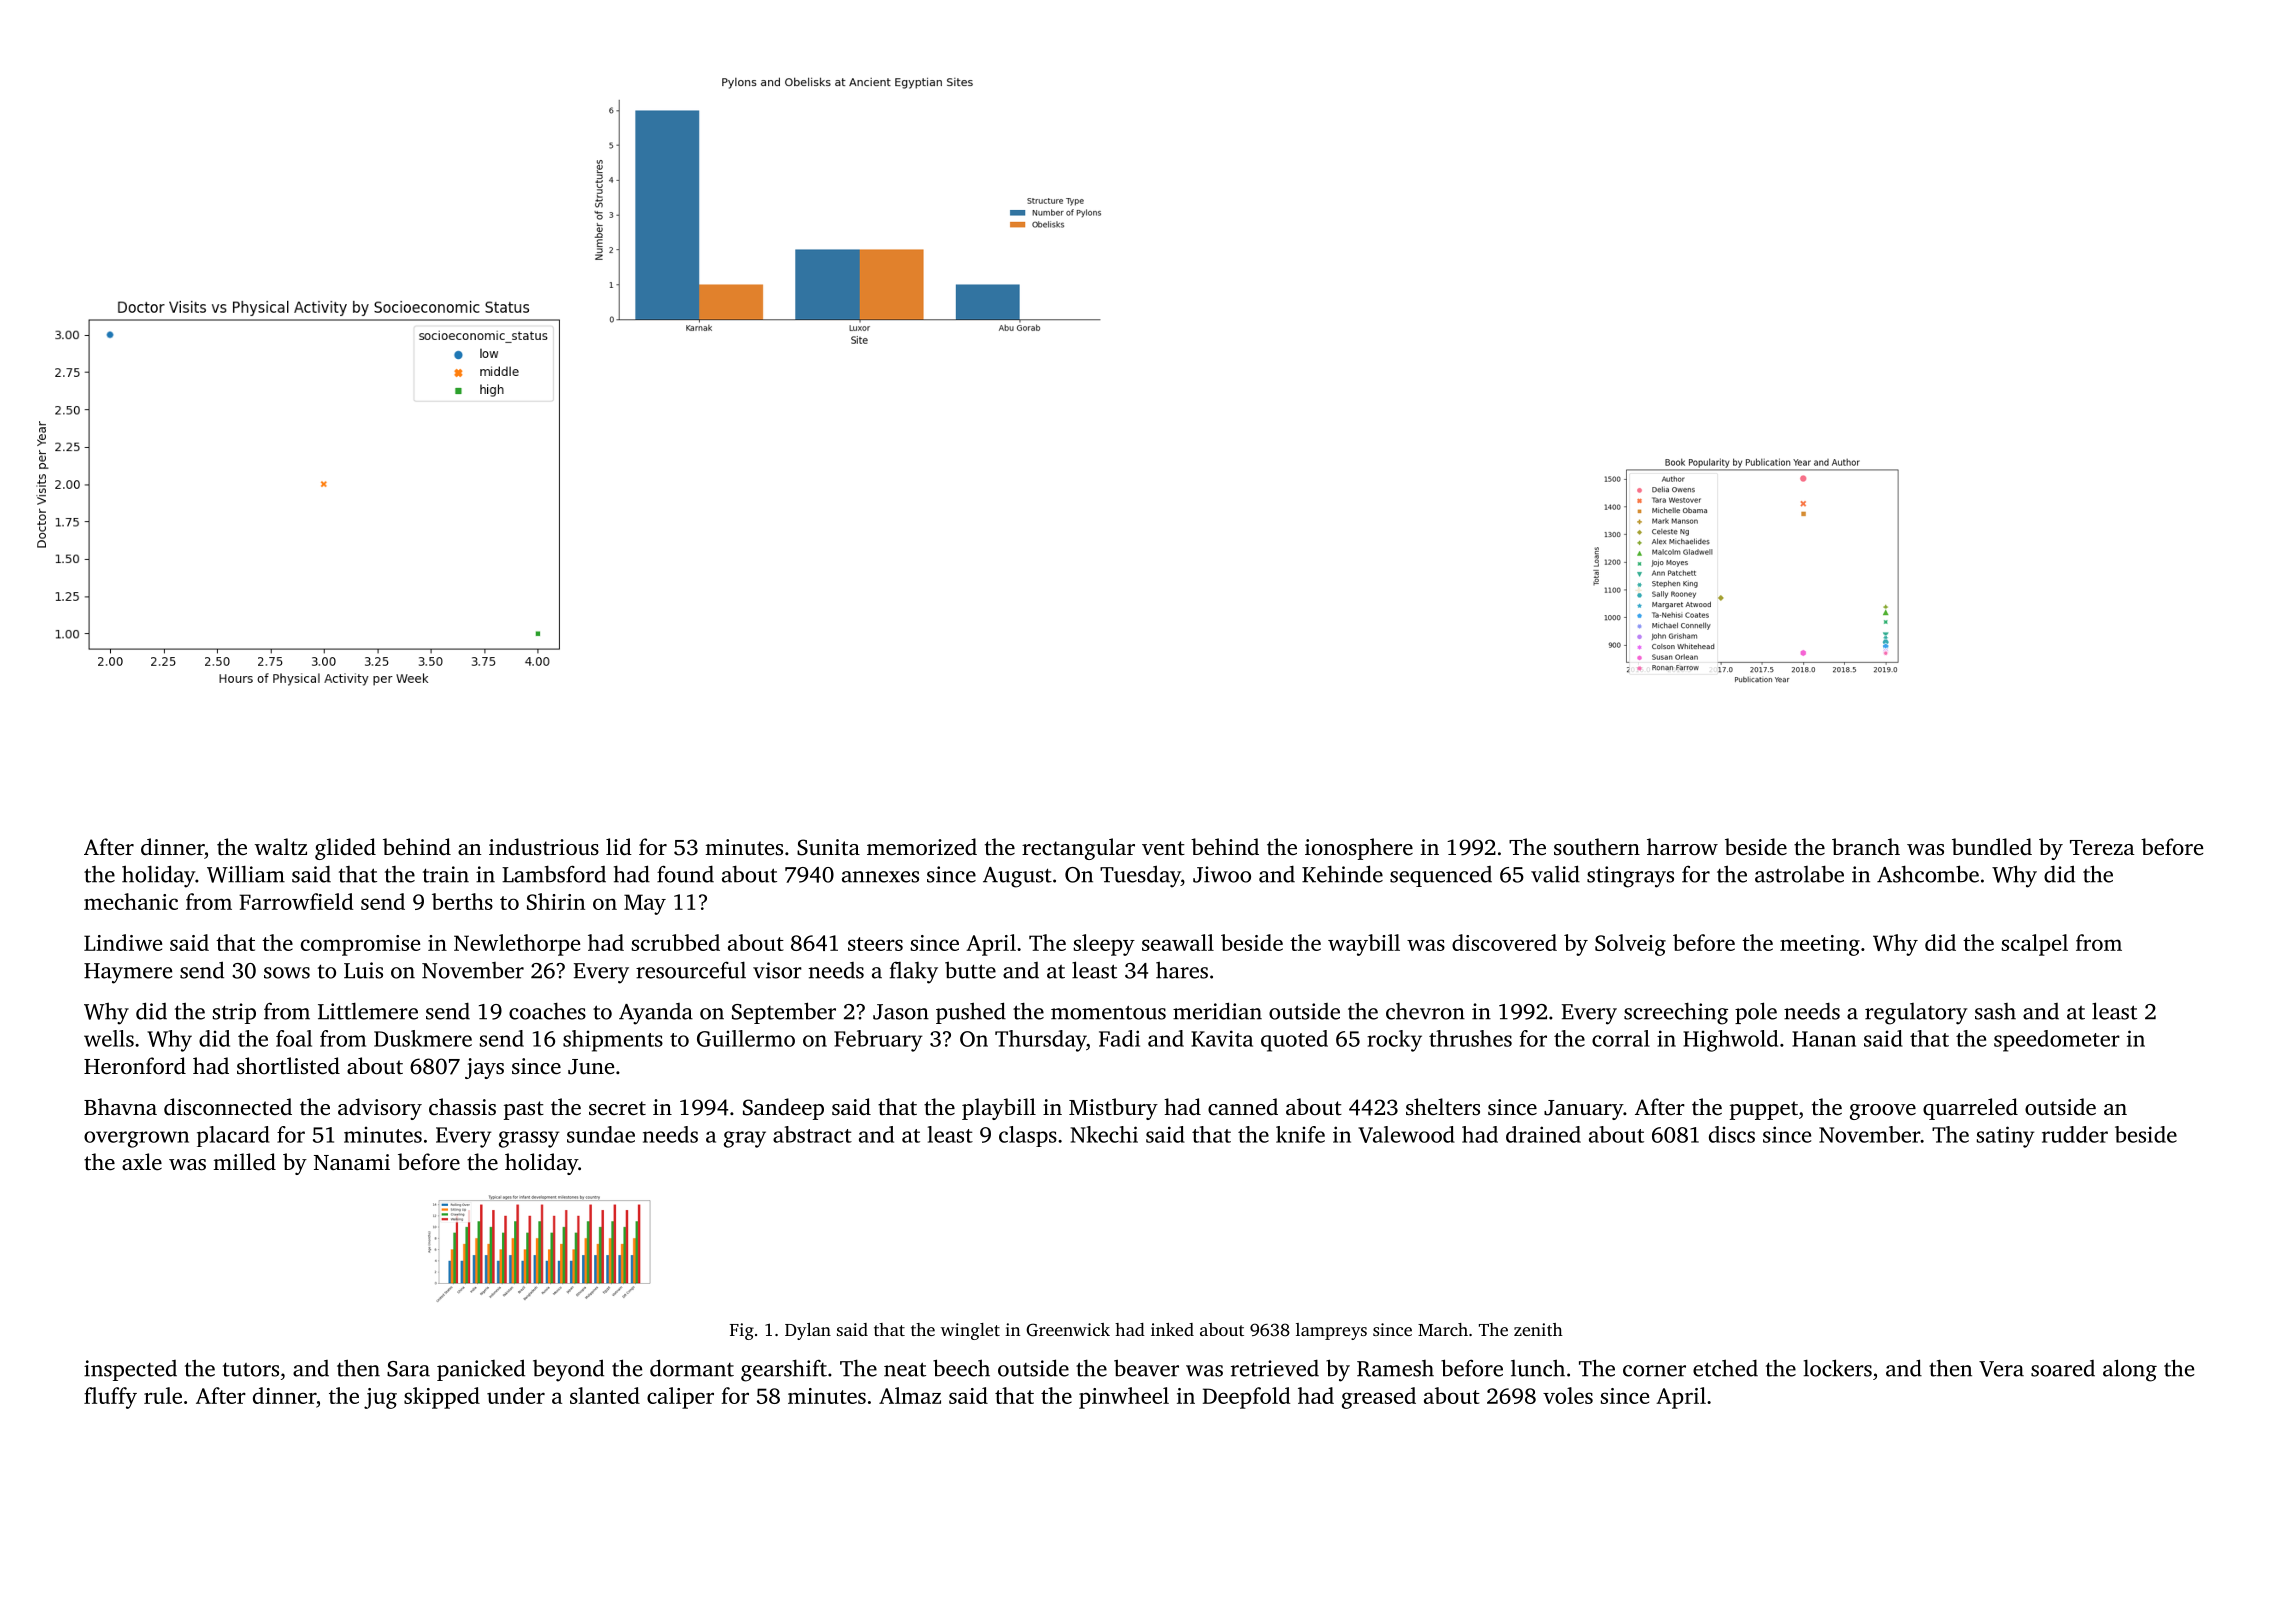 The image size is (2292, 1620). I want to click on zenith, so click(1538, 1329).
